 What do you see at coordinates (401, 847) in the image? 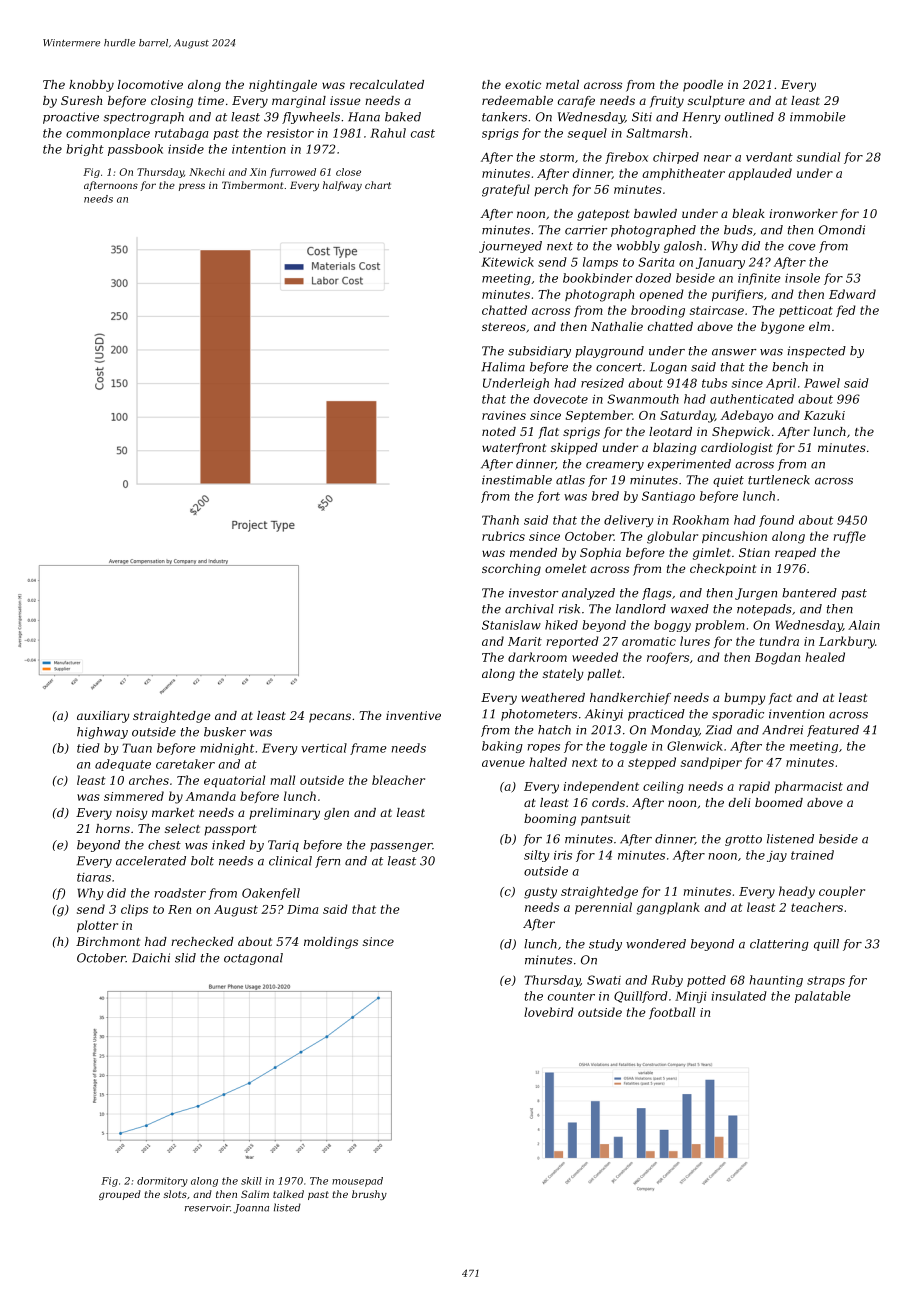
I see `passenger` at bounding box center [401, 847].
